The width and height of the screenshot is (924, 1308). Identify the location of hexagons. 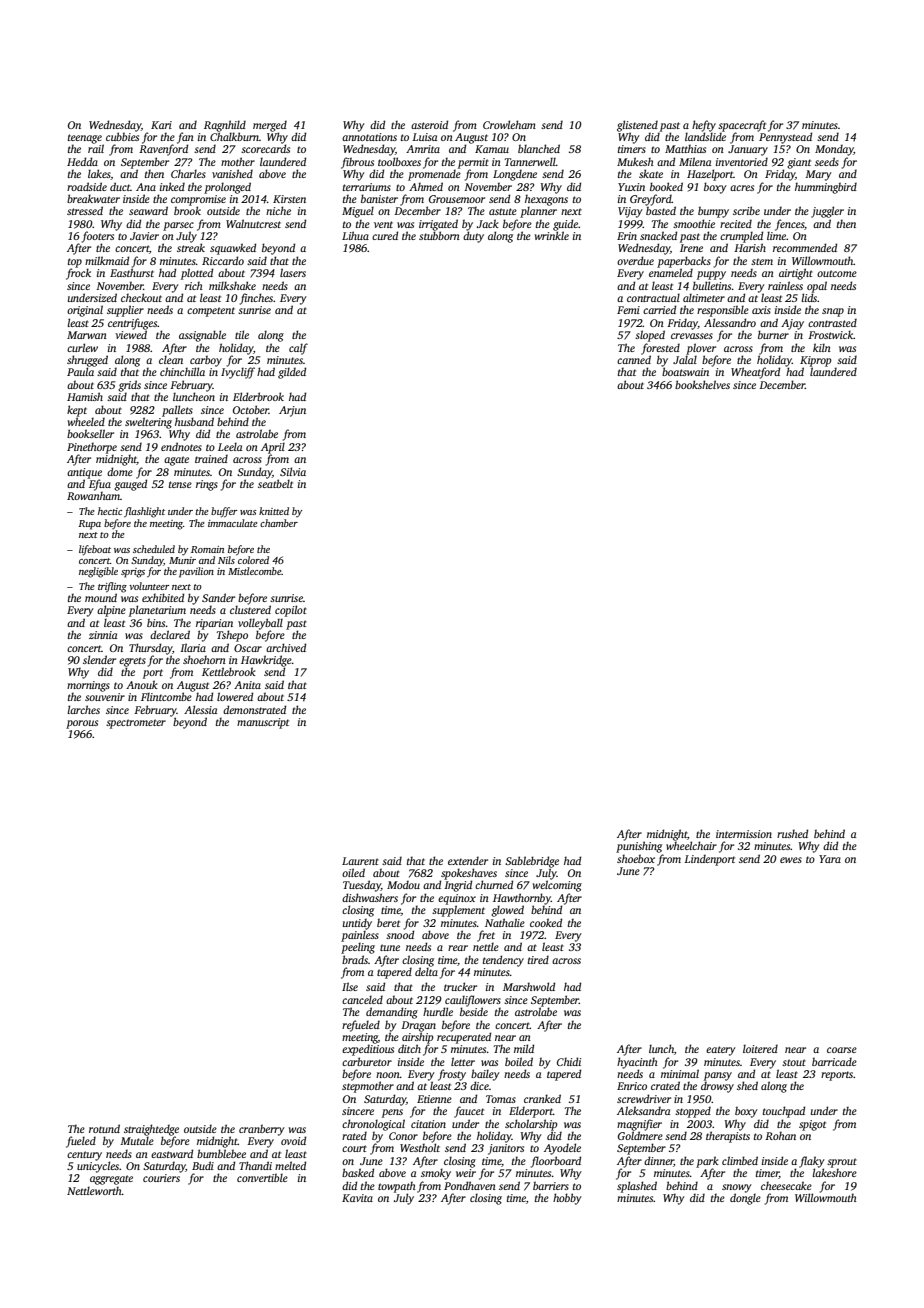
(546, 200).
